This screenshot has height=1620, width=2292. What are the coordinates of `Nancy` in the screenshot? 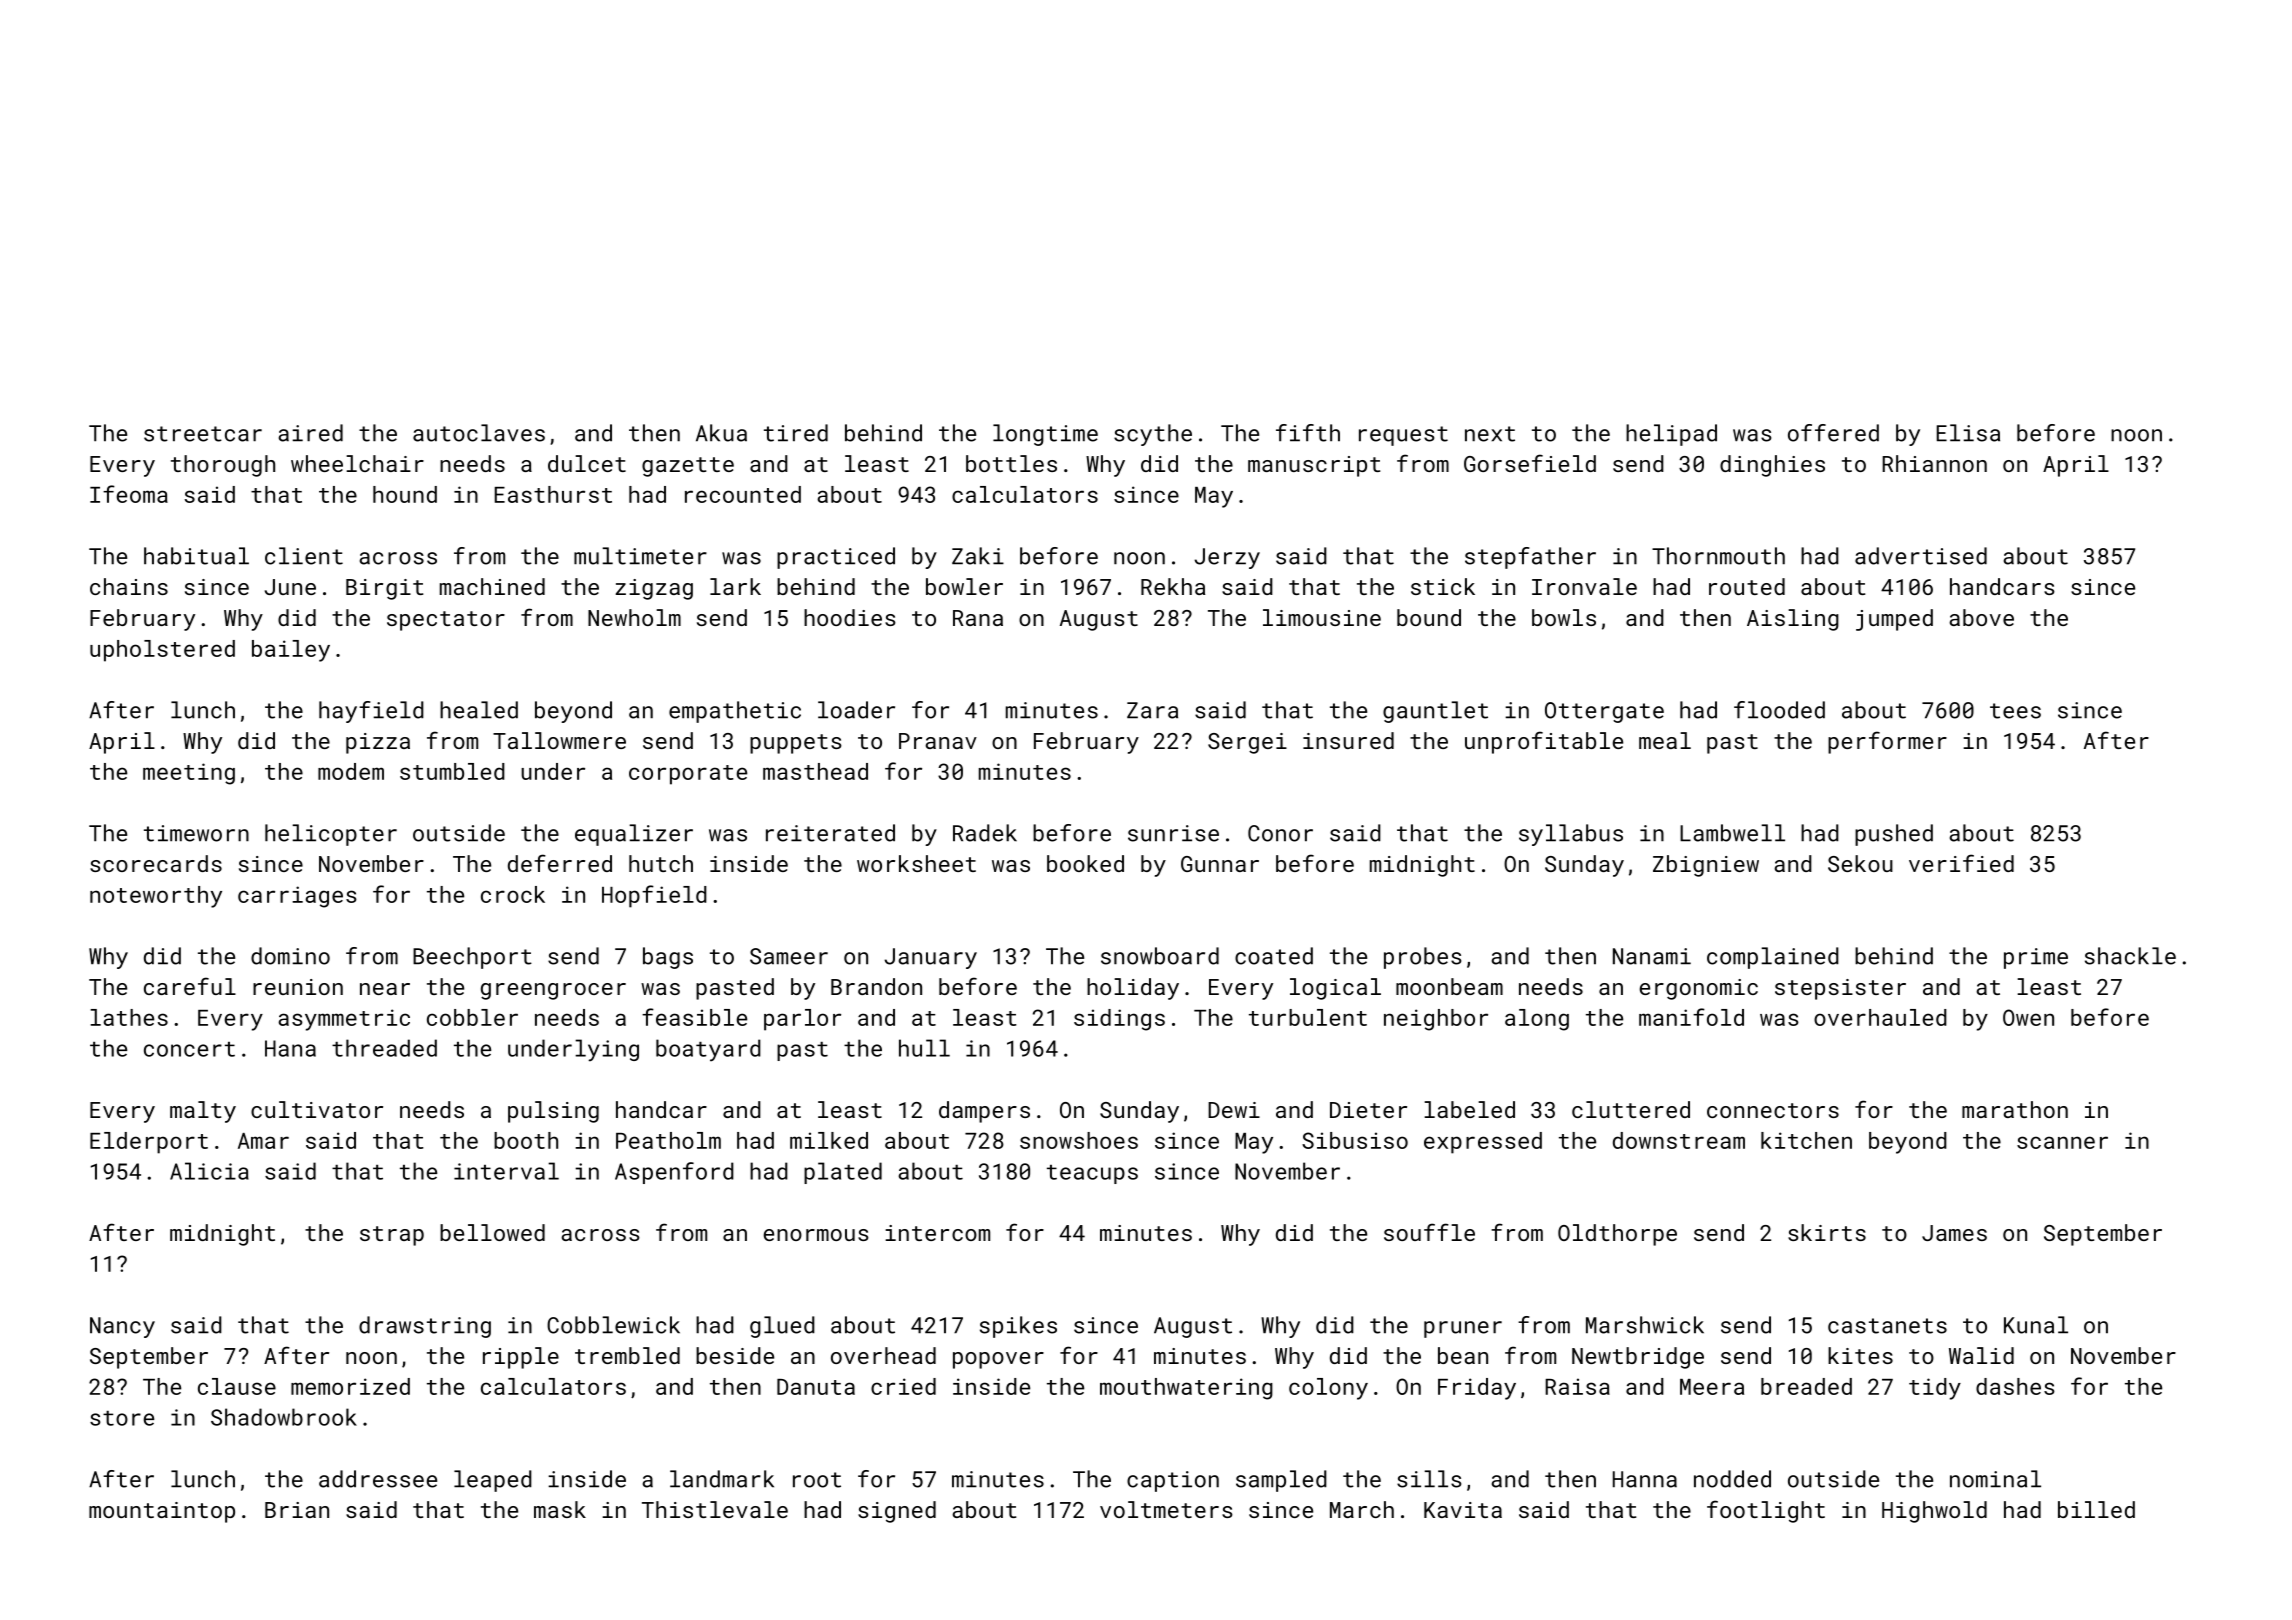 It's located at (122, 1327).
